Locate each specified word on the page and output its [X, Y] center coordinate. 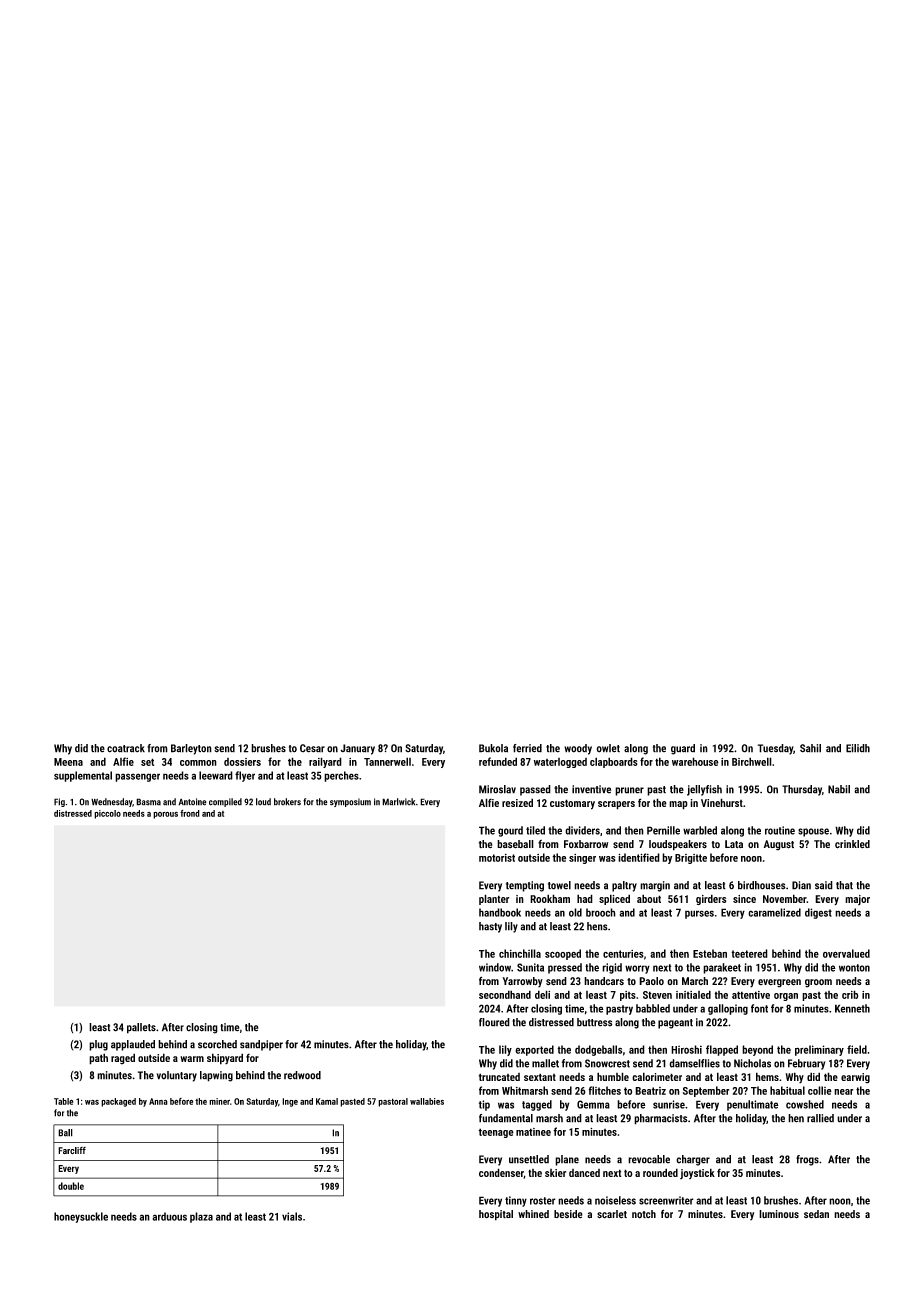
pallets [141, 1028]
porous [165, 815]
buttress [594, 1022]
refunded [498, 761]
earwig [855, 1078]
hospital [496, 1215]
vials [292, 1216]
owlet [608, 748]
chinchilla [520, 953]
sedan [816, 1214]
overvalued [846, 953]
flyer [245, 776]
